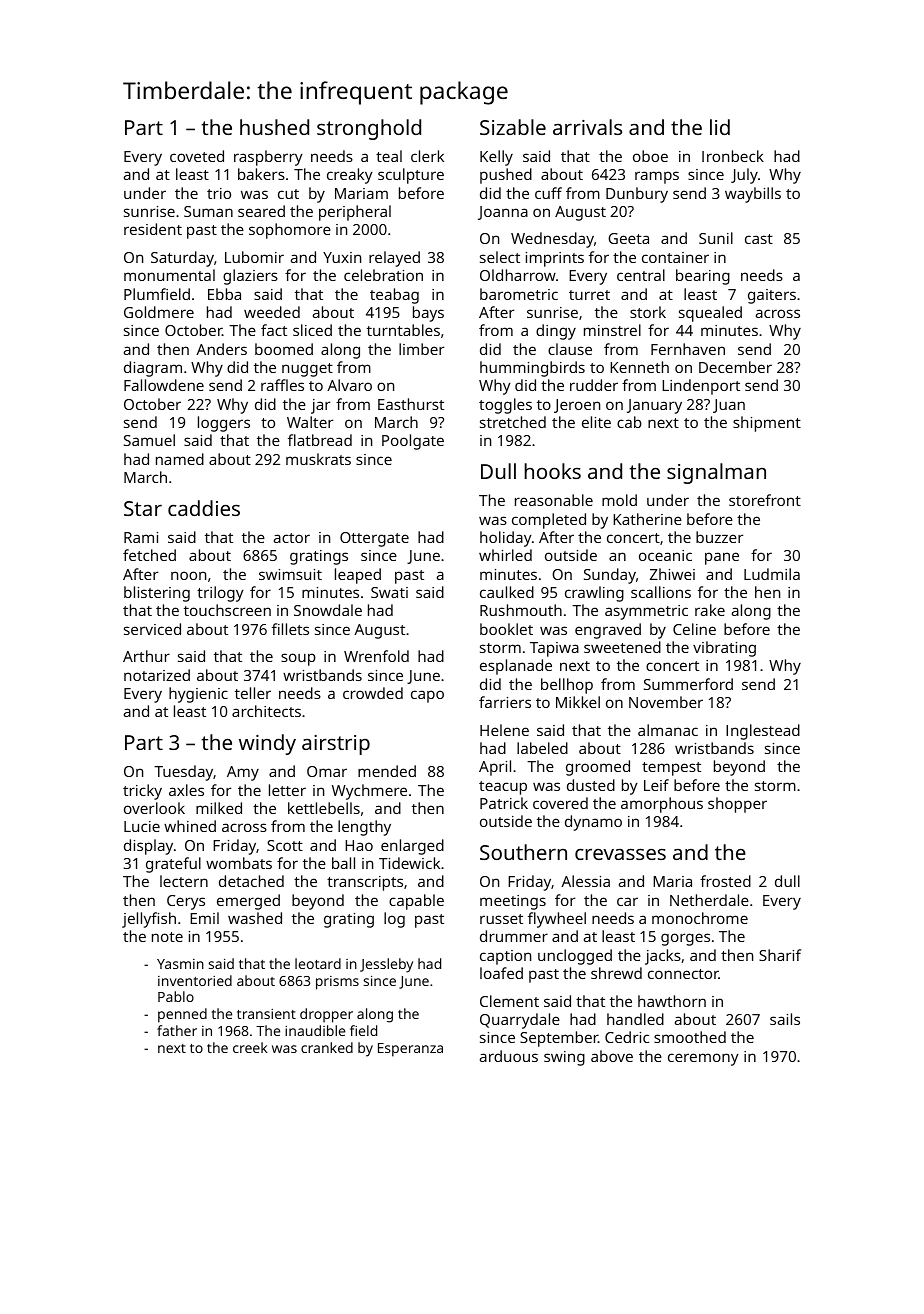  What do you see at coordinates (413, 442) in the screenshot?
I see `Poolgate` at bounding box center [413, 442].
